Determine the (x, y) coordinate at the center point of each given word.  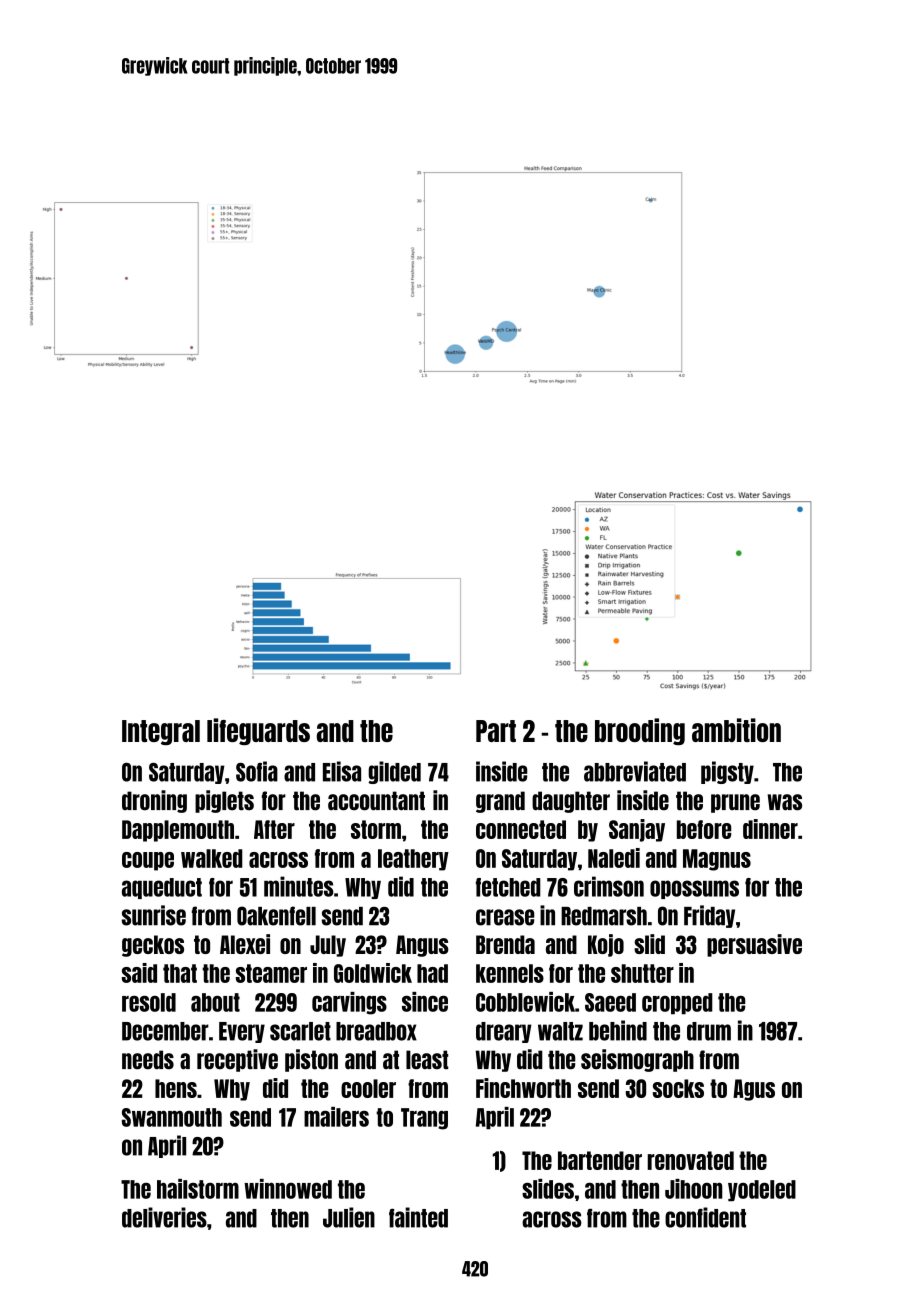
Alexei (245, 944)
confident (705, 1217)
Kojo (606, 945)
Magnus (717, 860)
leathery (413, 860)
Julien (349, 1217)
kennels (510, 973)
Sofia (257, 771)
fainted (418, 1217)
